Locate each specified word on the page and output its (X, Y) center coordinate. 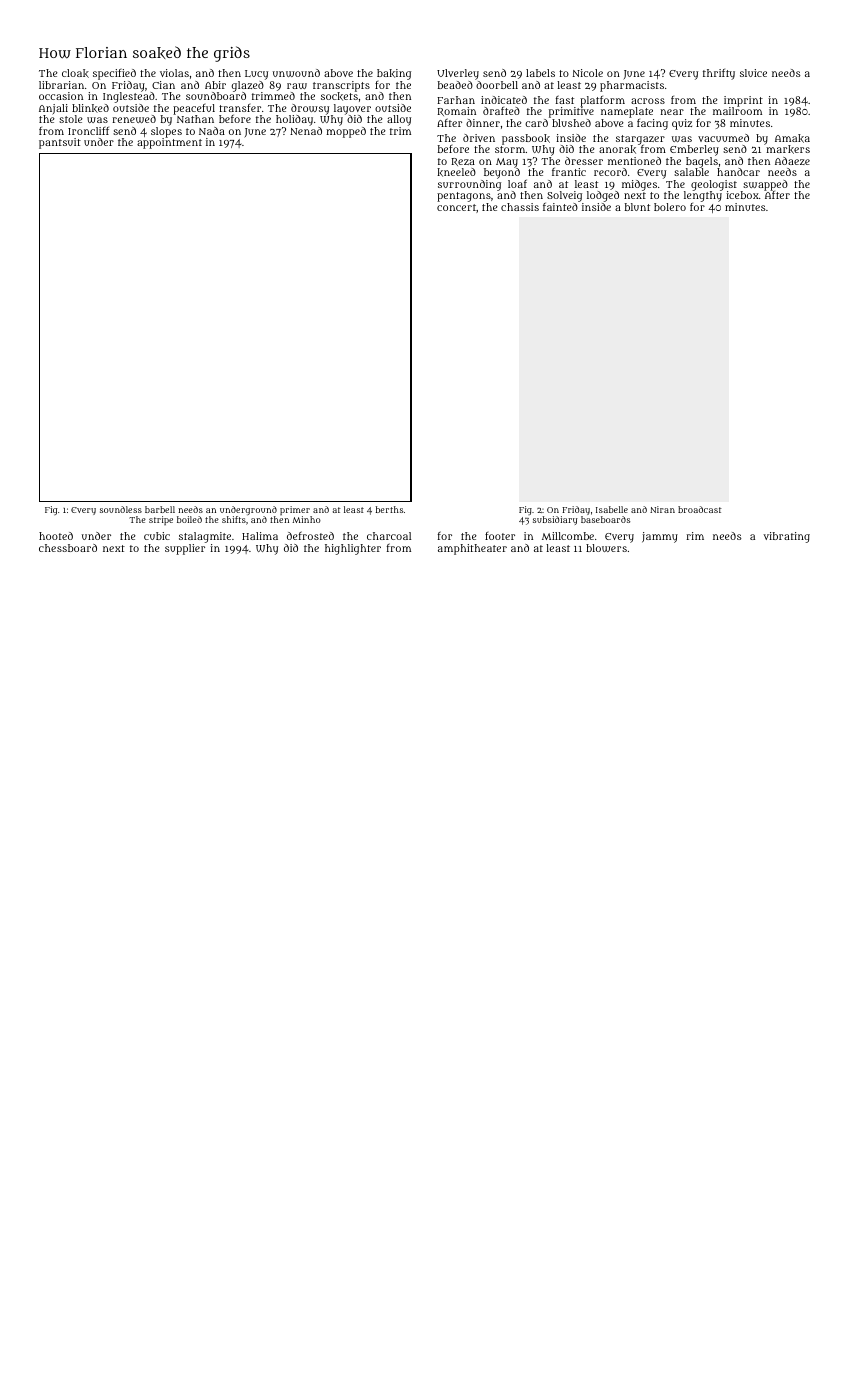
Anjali (53, 109)
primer (295, 510)
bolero (670, 207)
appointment (169, 143)
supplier (185, 549)
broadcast (700, 509)
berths (389, 509)
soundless (121, 509)
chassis (520, 207)
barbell (160, 509)
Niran (662, 509)
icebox (742, 195)
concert (456, 207)
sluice (753, 73)
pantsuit (60, 143)
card (536, 123)
